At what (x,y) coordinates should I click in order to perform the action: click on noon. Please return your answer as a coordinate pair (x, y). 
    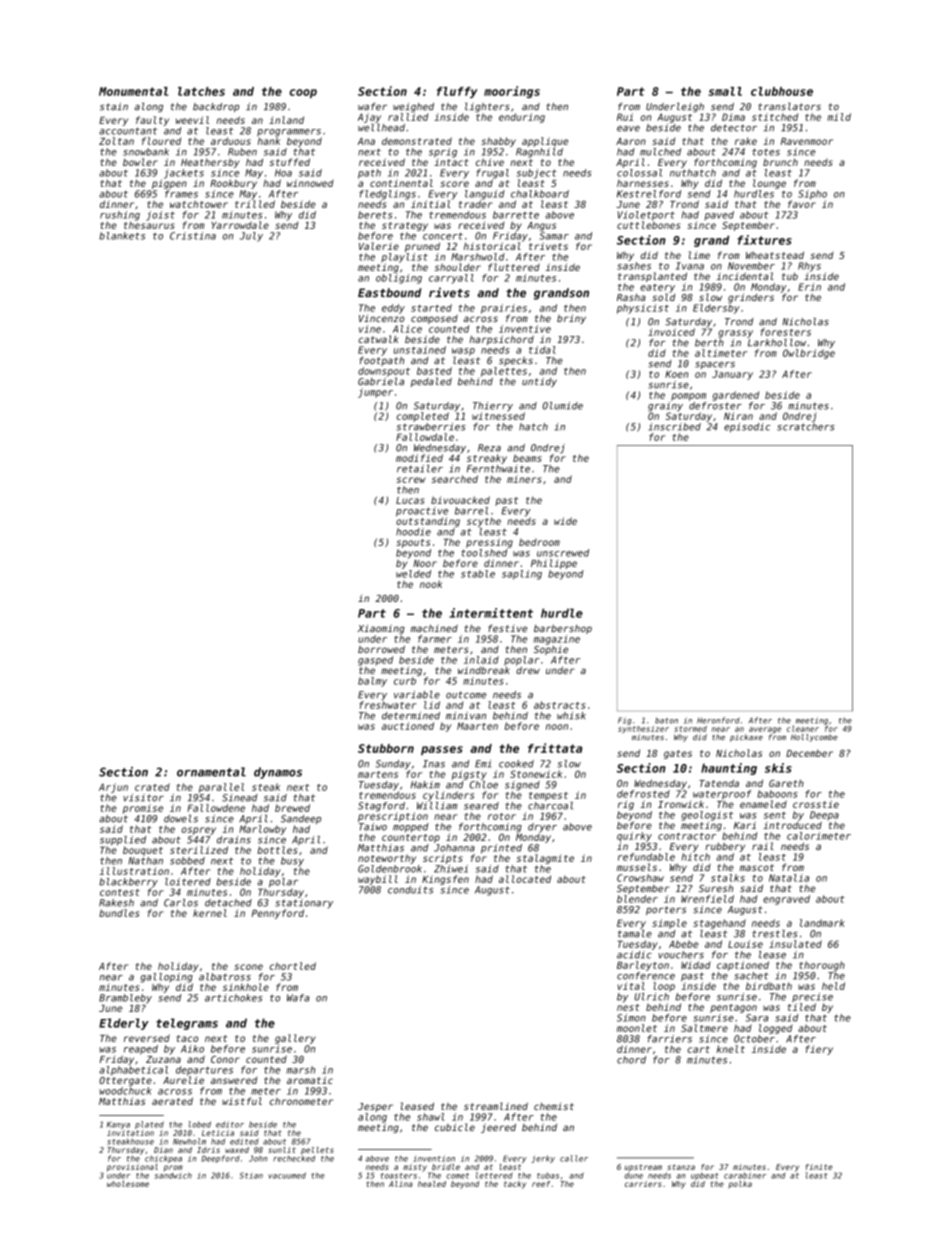
    Looking at the image, I should click on (557, 727).
